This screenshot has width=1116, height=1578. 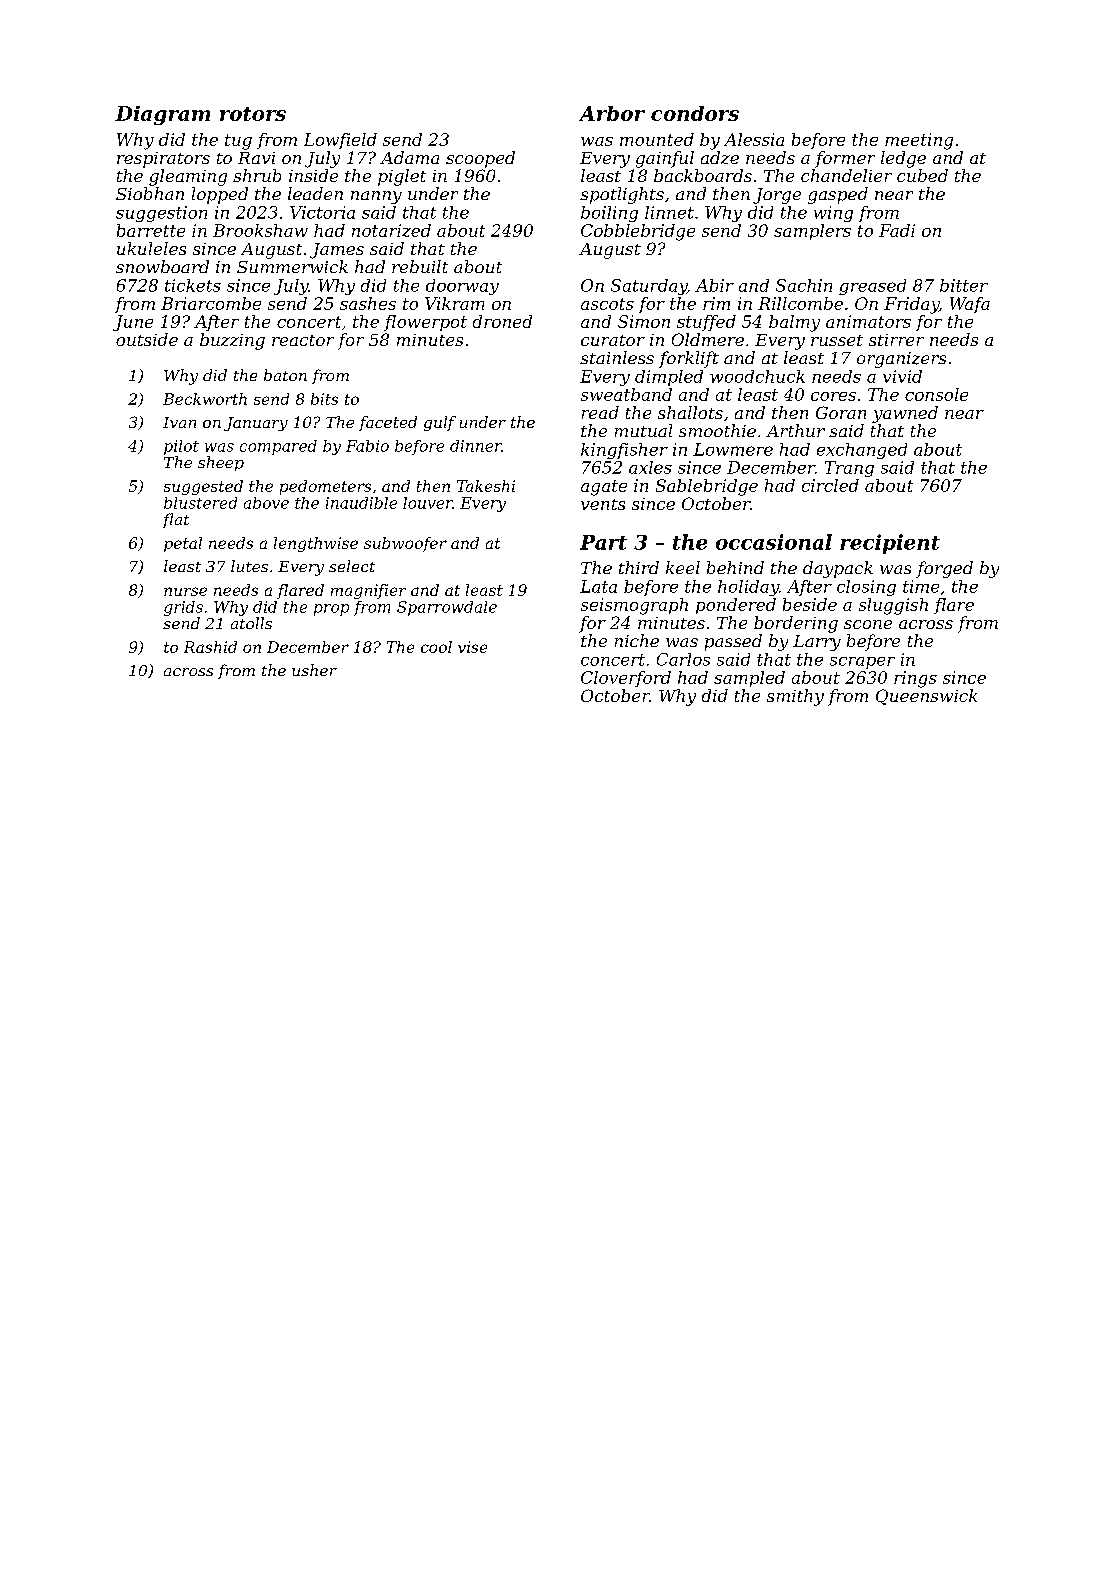 What do you see at coordinates (183, 544) in the screenshot?
I see `petal` at bounding box center [183, 544].
